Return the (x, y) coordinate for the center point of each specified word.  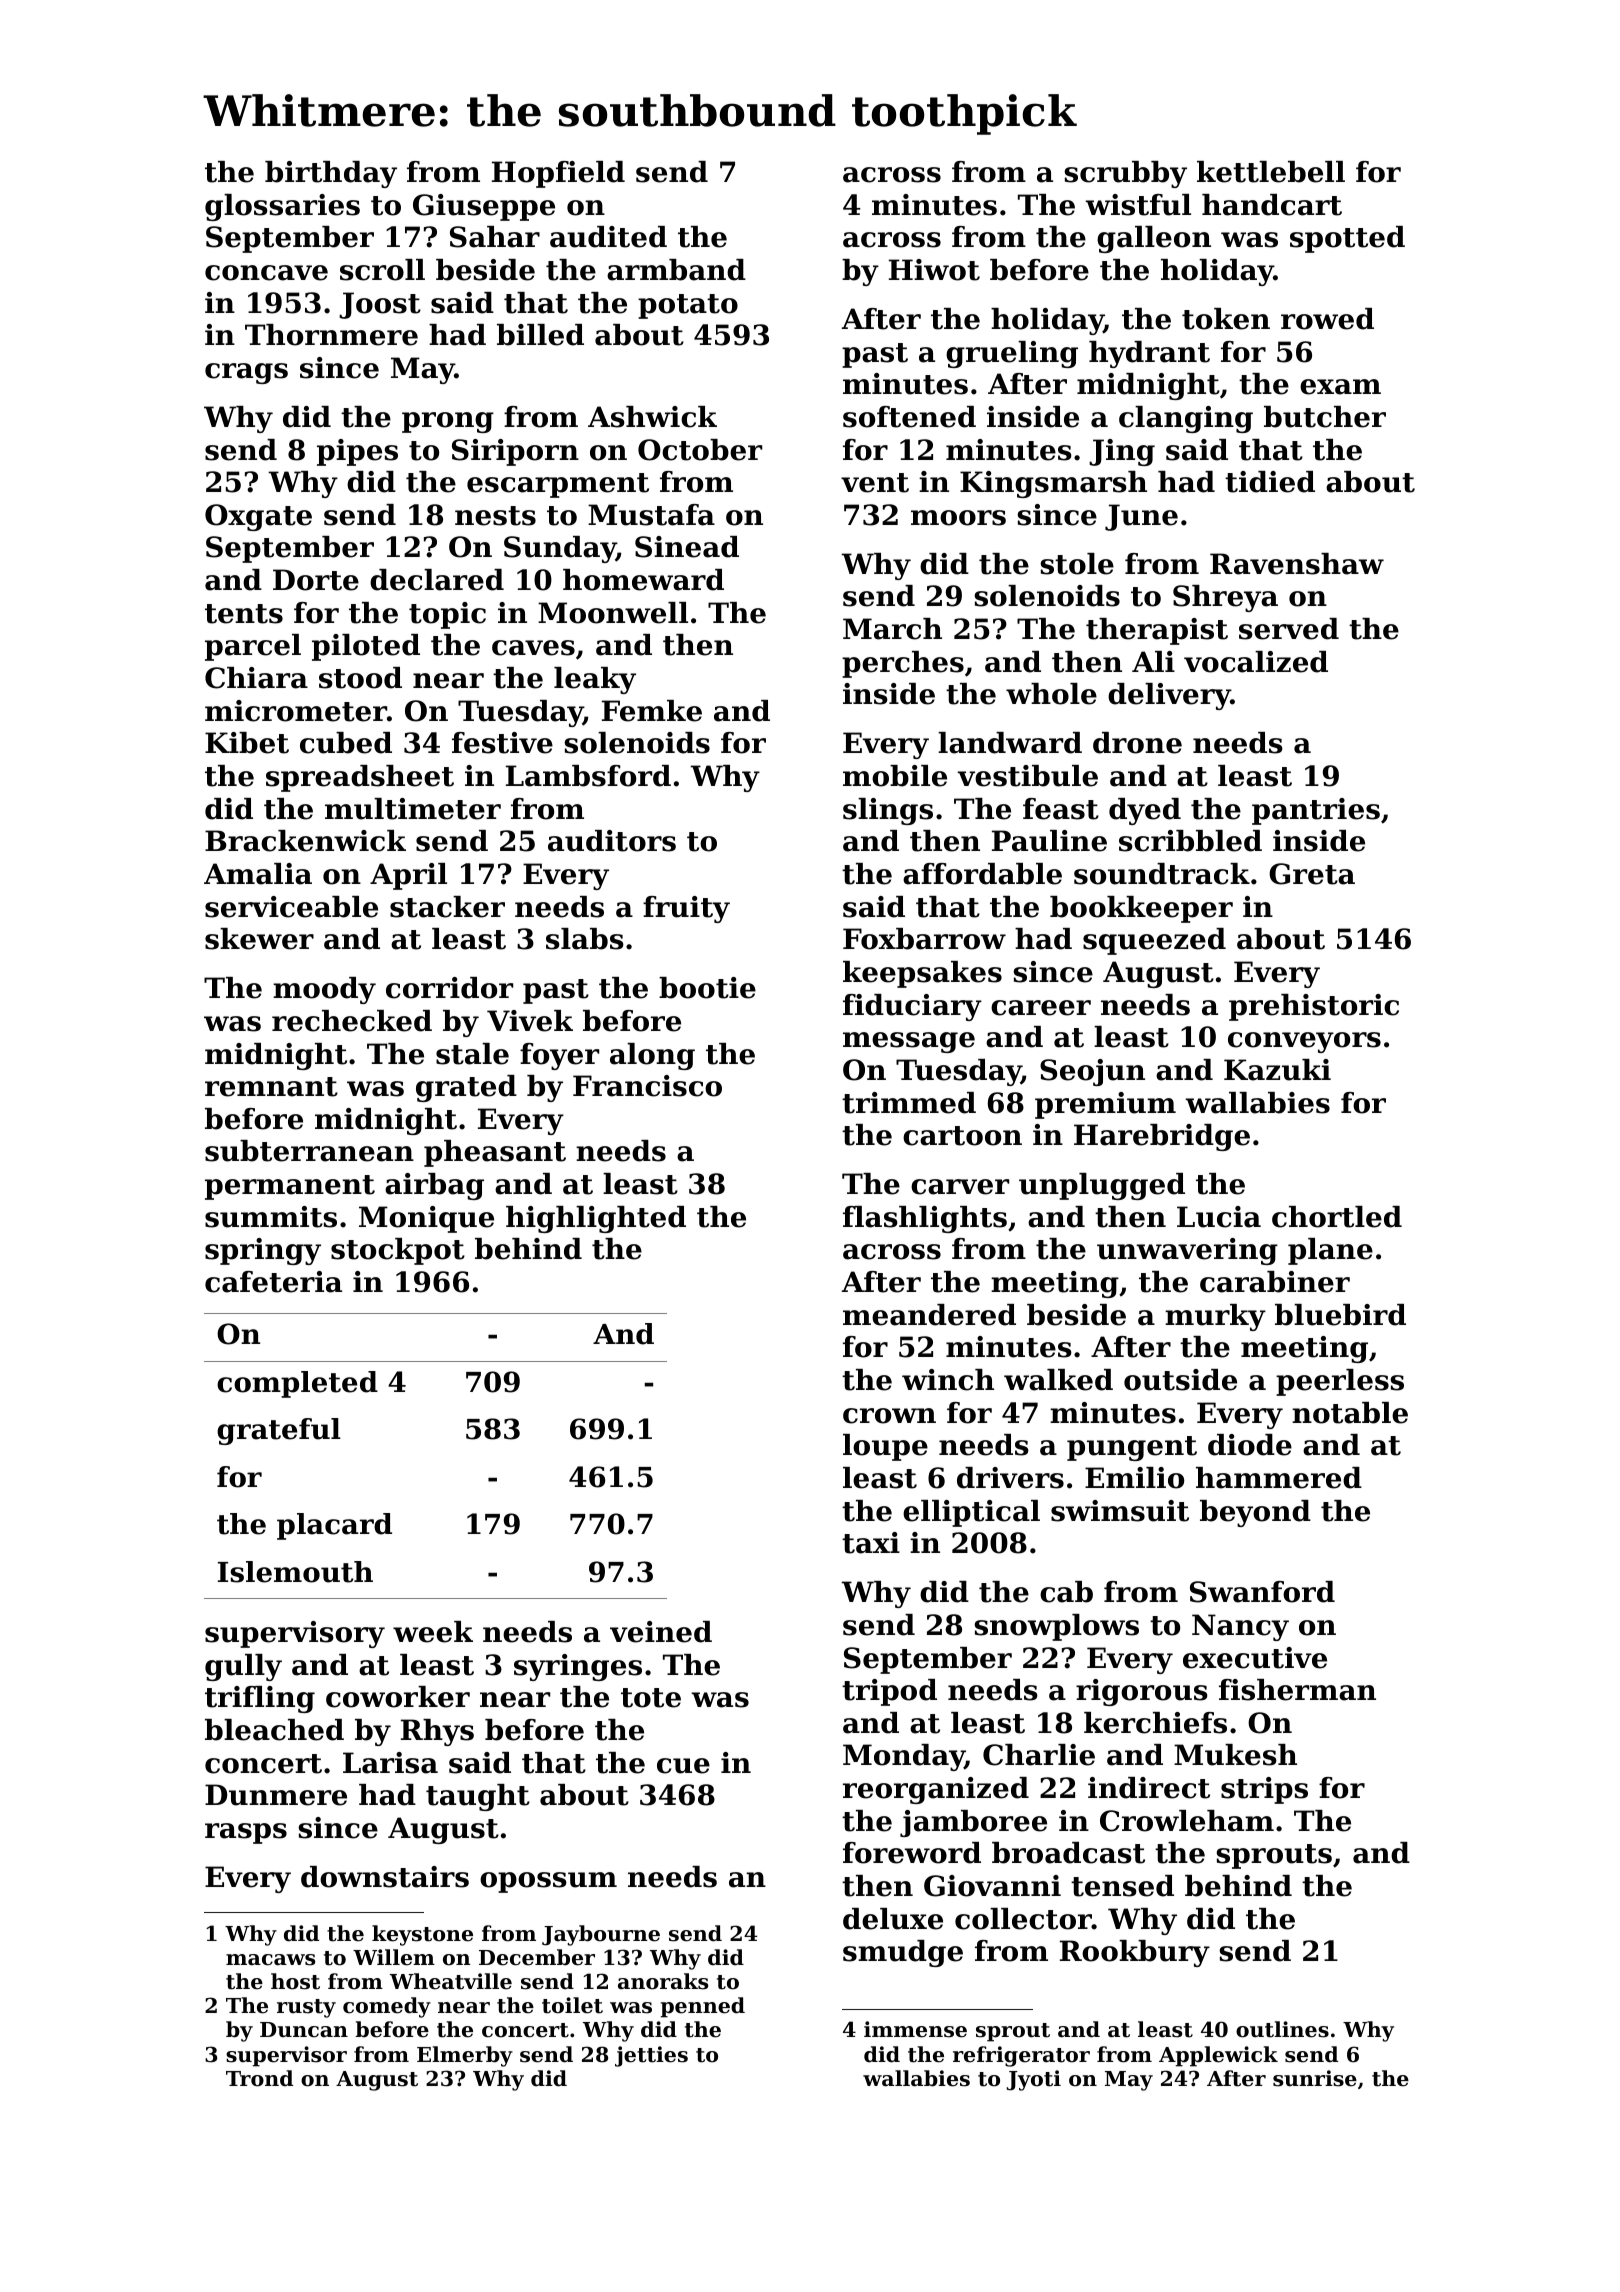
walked (1058, 1380)
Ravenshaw (1297, 564)
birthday (331, 174)
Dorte (316, 580)
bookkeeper (1141, 909)
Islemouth (295, 1572)
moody (324, 990)
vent (875, 483)
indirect (1149, 1788)
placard (334, 1526)
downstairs (385, 1877)
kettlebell (1271, 172)
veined (661, 1632)
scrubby (1125, 174)
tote (651, 1698)
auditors (612, 841)
